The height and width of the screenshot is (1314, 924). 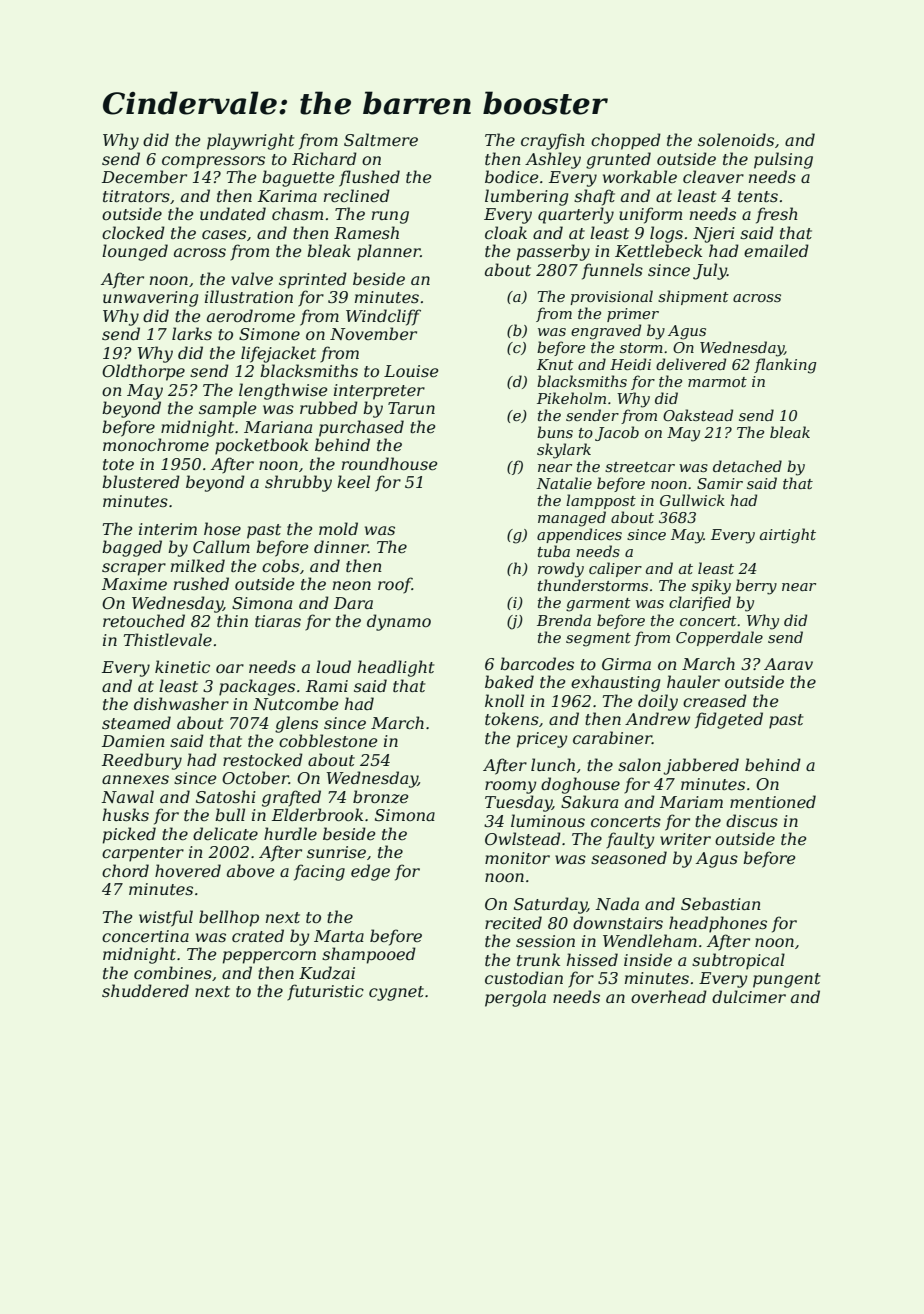 I want to click on recited, so click(x=513, y=922).
